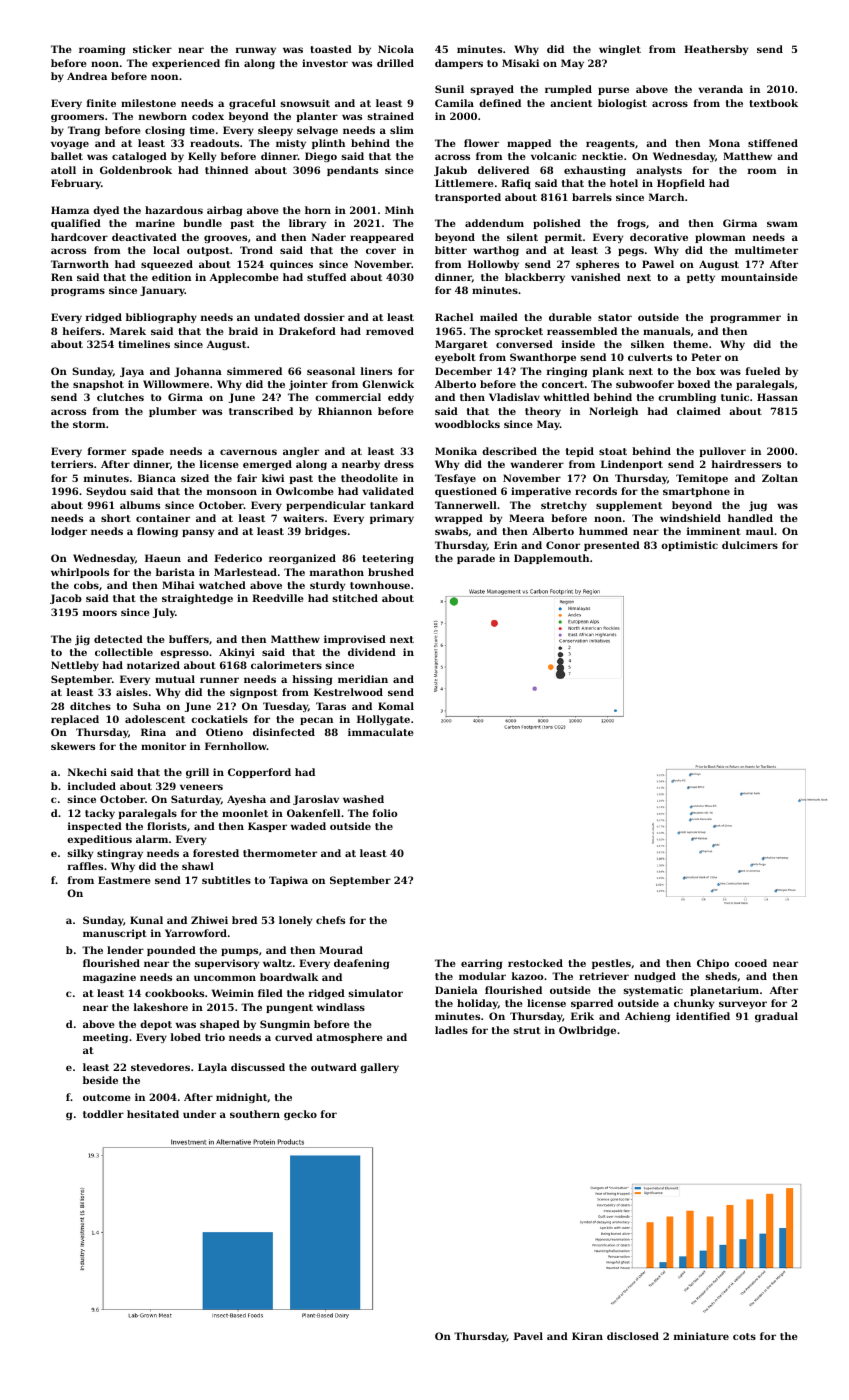 The image size is (849, 1400). I want to click on Dapplemouth, so click(551, 559).
